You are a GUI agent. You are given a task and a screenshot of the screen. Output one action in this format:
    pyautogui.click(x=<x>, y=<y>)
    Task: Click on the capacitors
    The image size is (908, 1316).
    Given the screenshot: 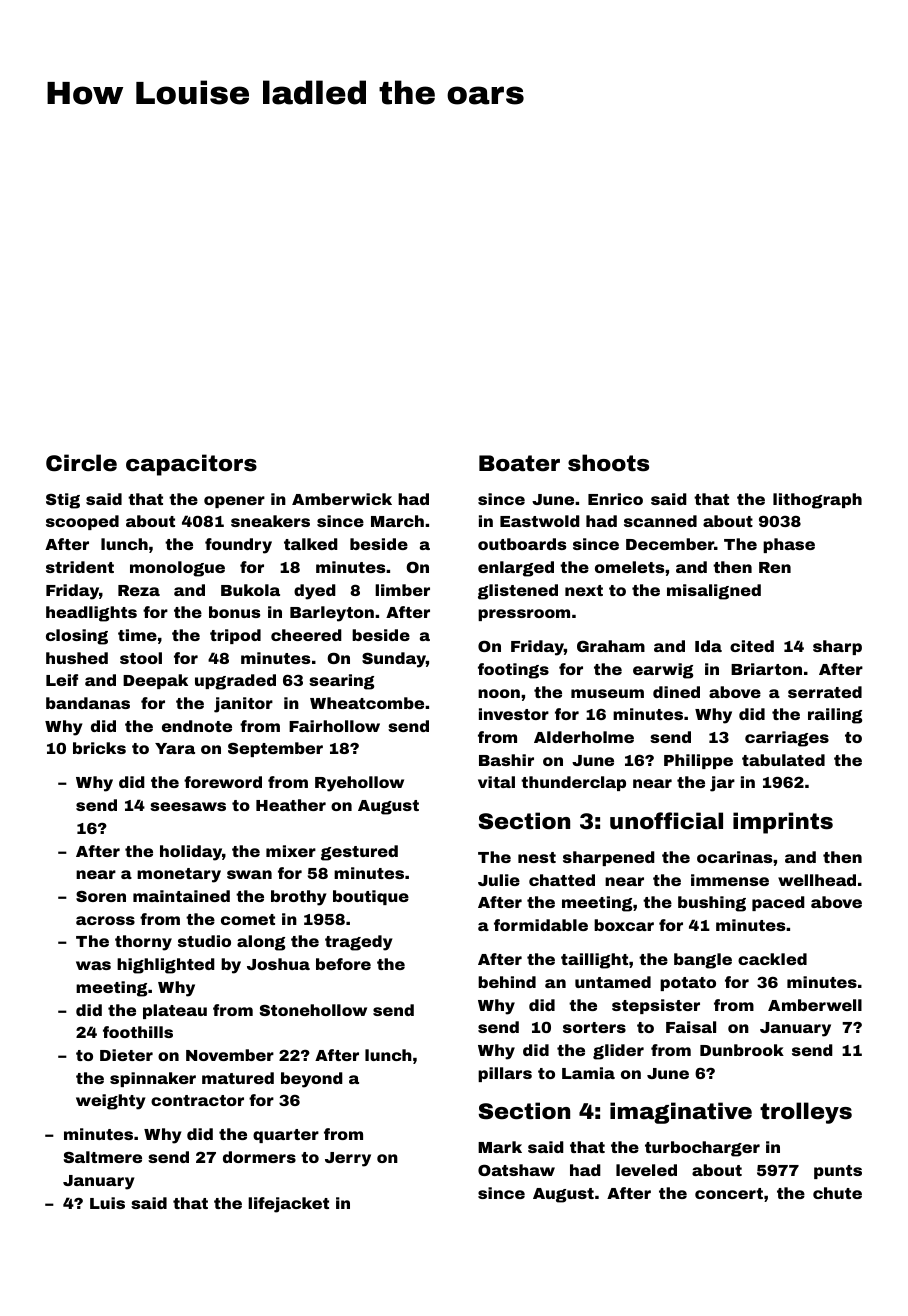 What is the action you would take?
    pyautogui.click(x=191, y=465)
